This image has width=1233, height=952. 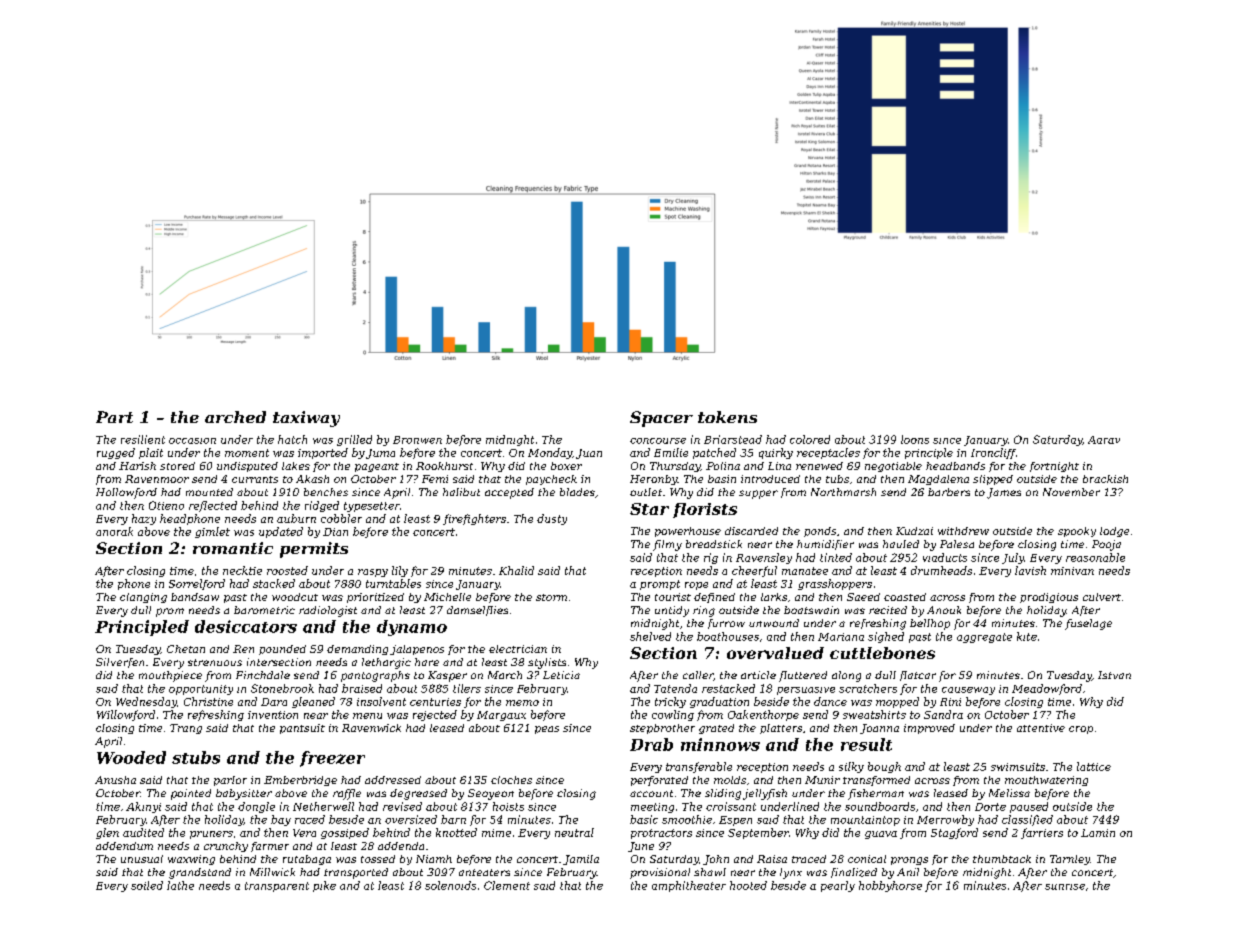 What do you see at coordinates (235, 417) in the image?
I see `arched` at bounding box center [235, 417].
